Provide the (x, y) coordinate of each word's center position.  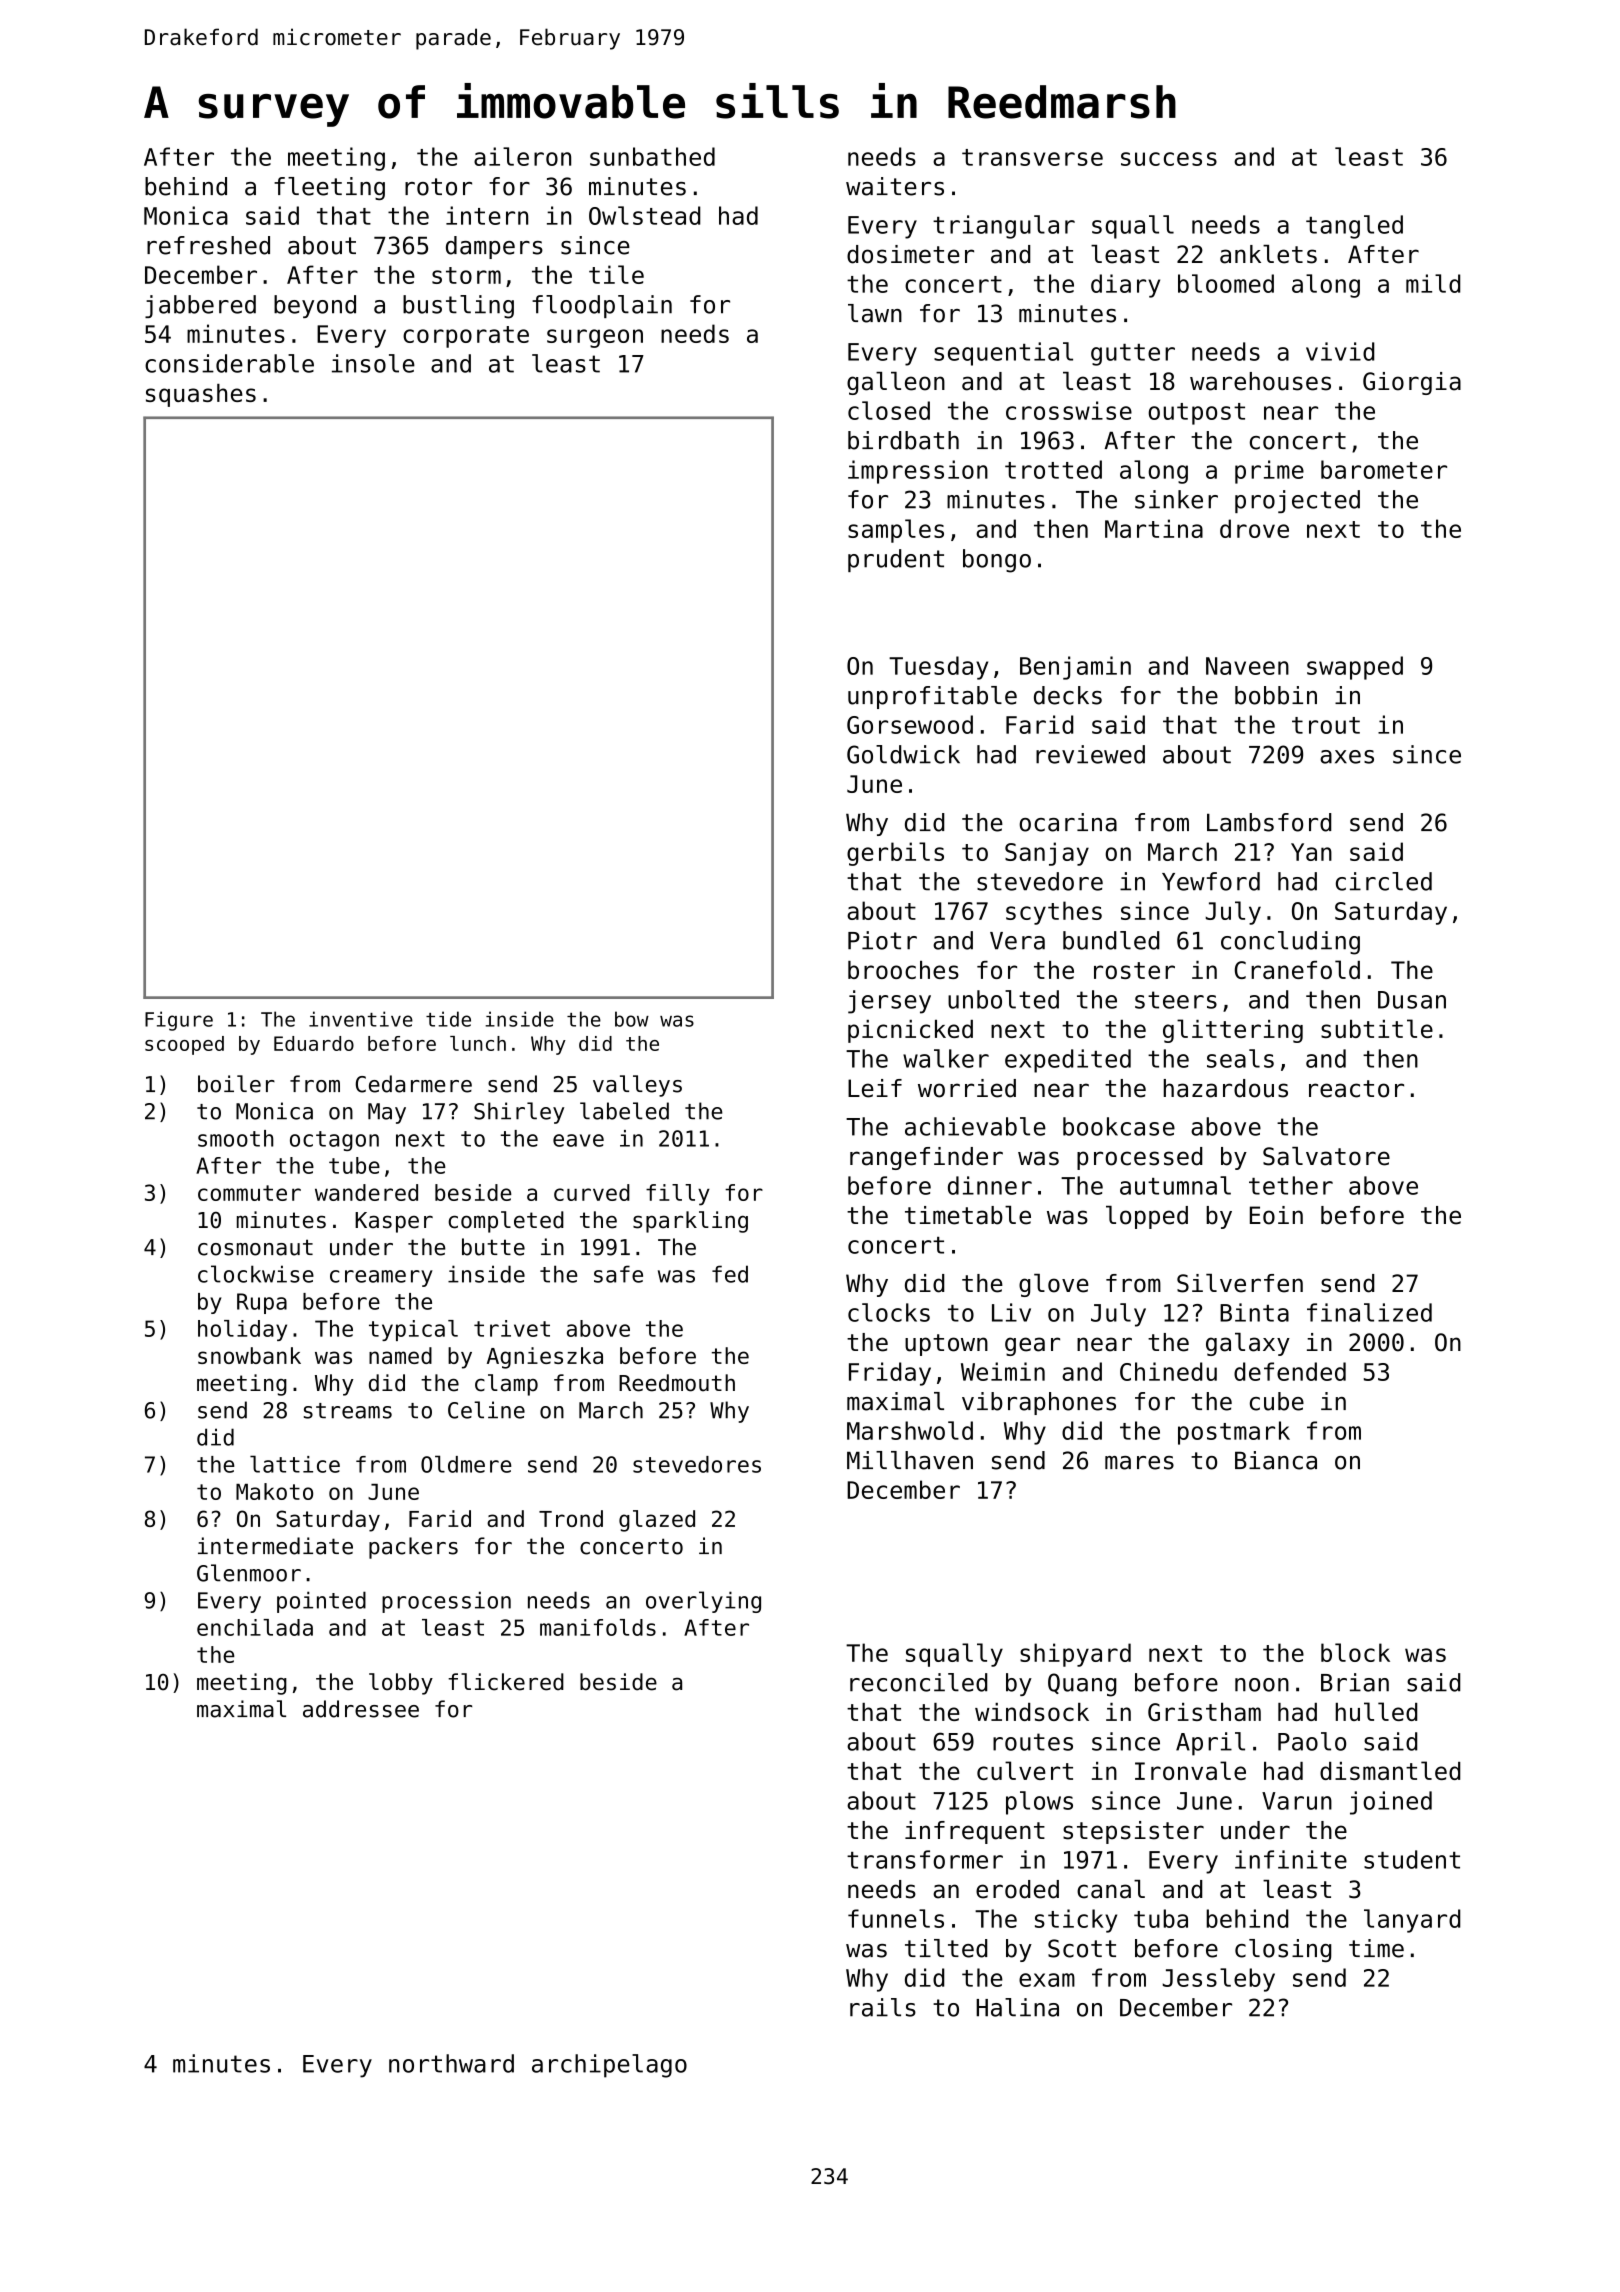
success (1169, 159)
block (1355, 1652)
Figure (179, 1021)
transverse (1032, 157)
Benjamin (1075, 668)
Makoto (274, 1491)
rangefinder (926, 1158)
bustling (458, 307)
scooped (184, 1045)
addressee (361, 1709)
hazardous (1226, 1088)
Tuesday (938, 668)
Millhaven (910, 1460)
